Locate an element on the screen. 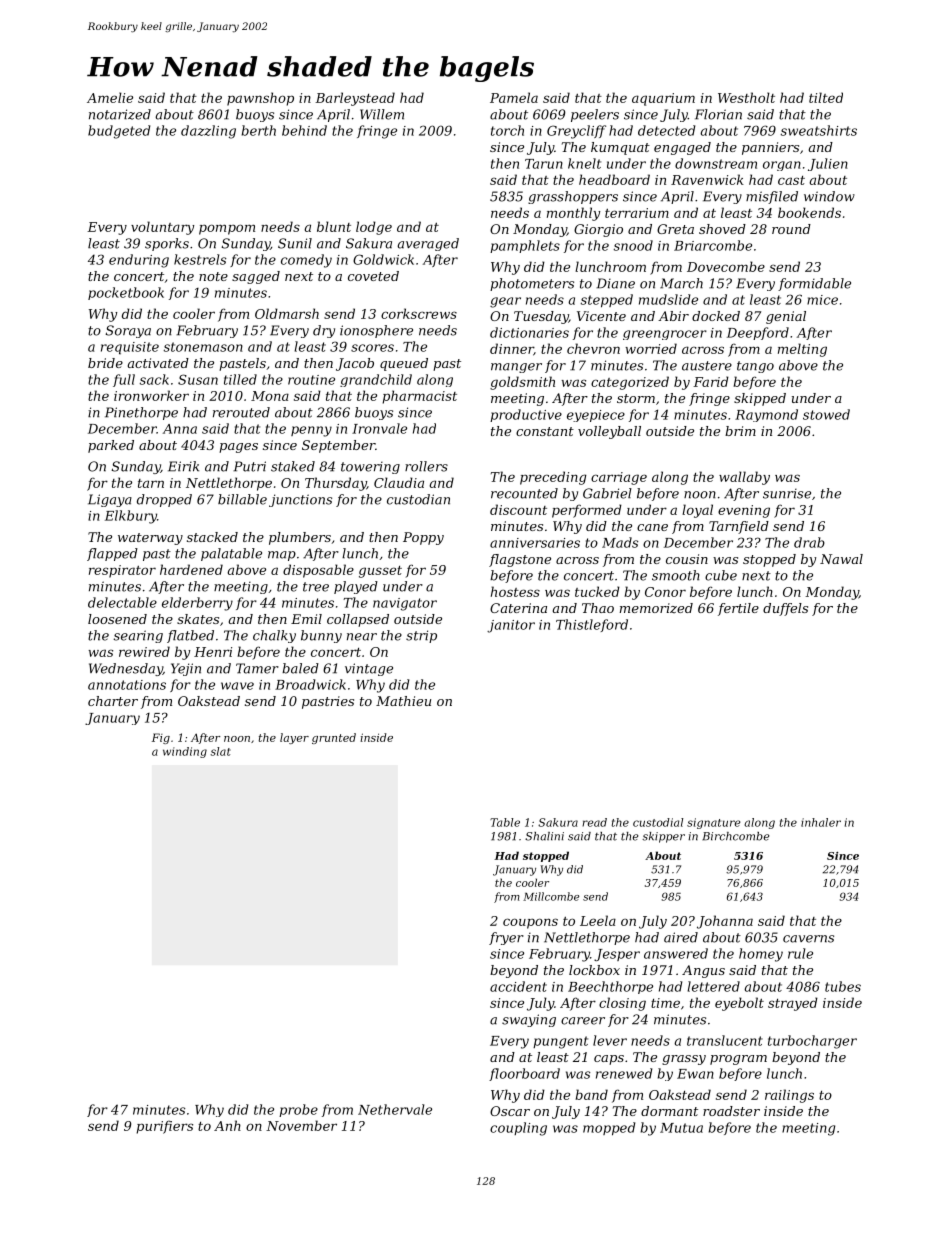  Oldmarsh is located at coordinates (287, 313).
